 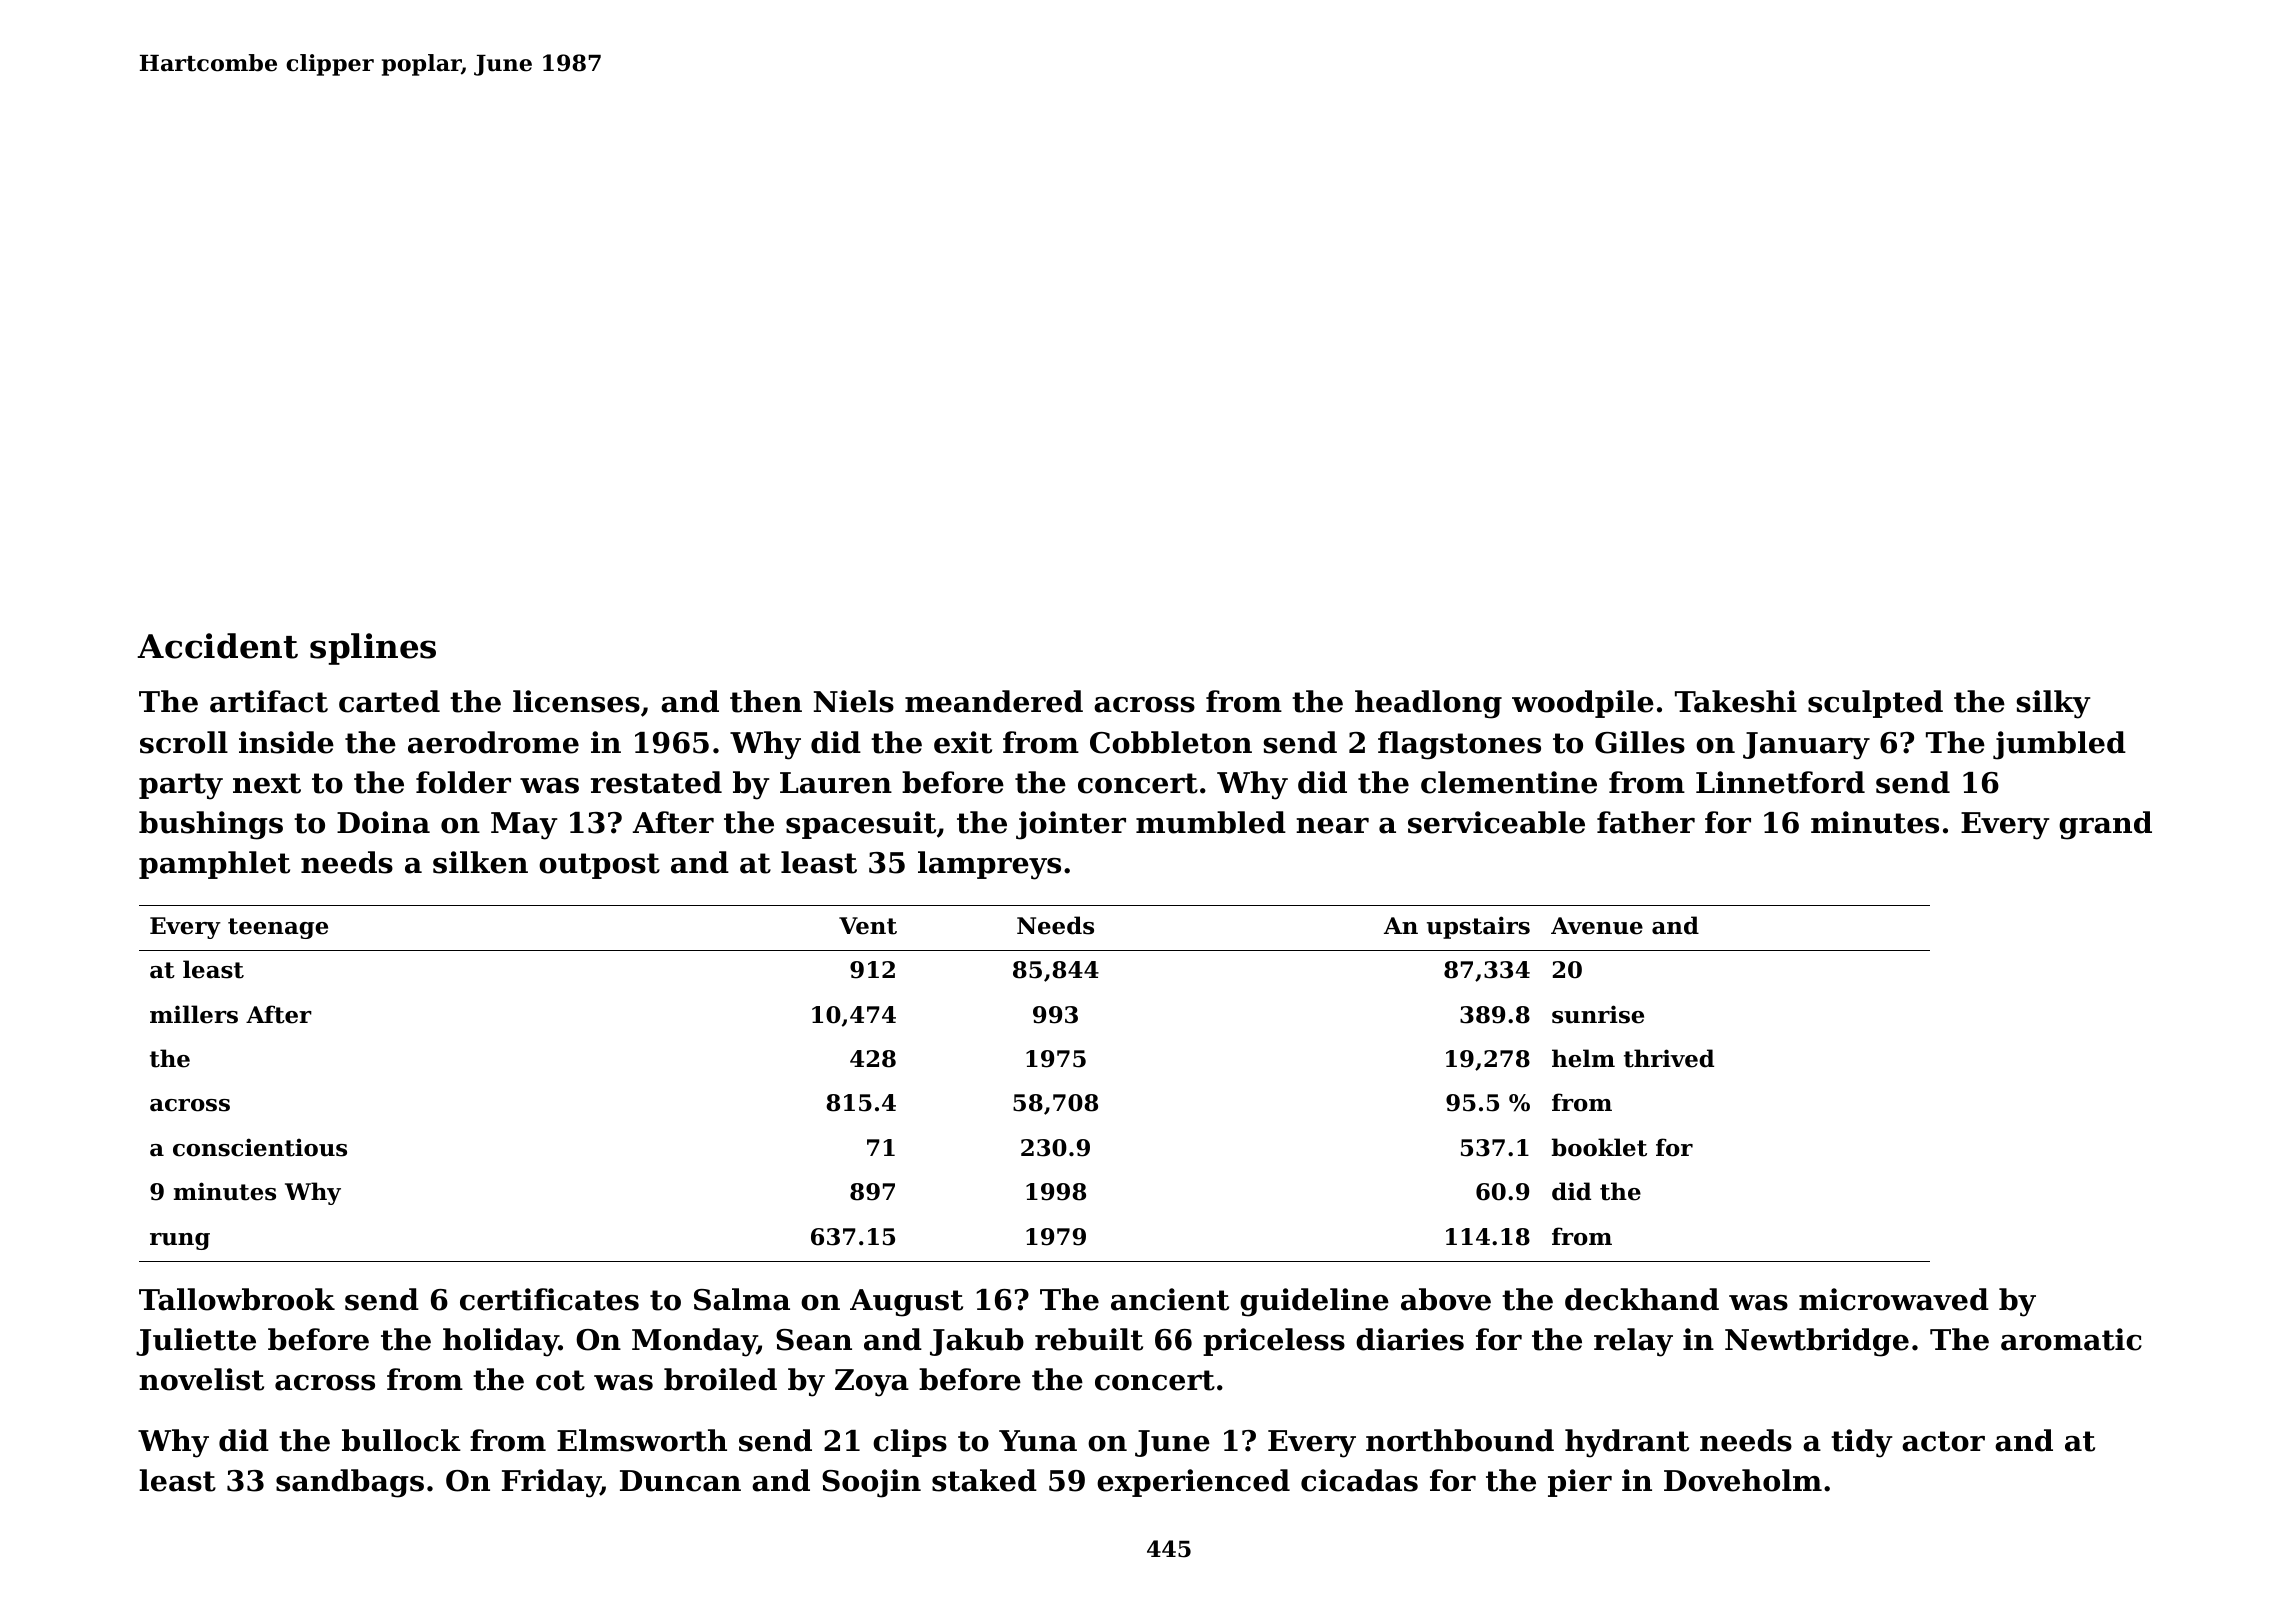 What do you see at coordinates (493, 742) in the document?
I see `aerodrome` at bounding box center [493, 742].
